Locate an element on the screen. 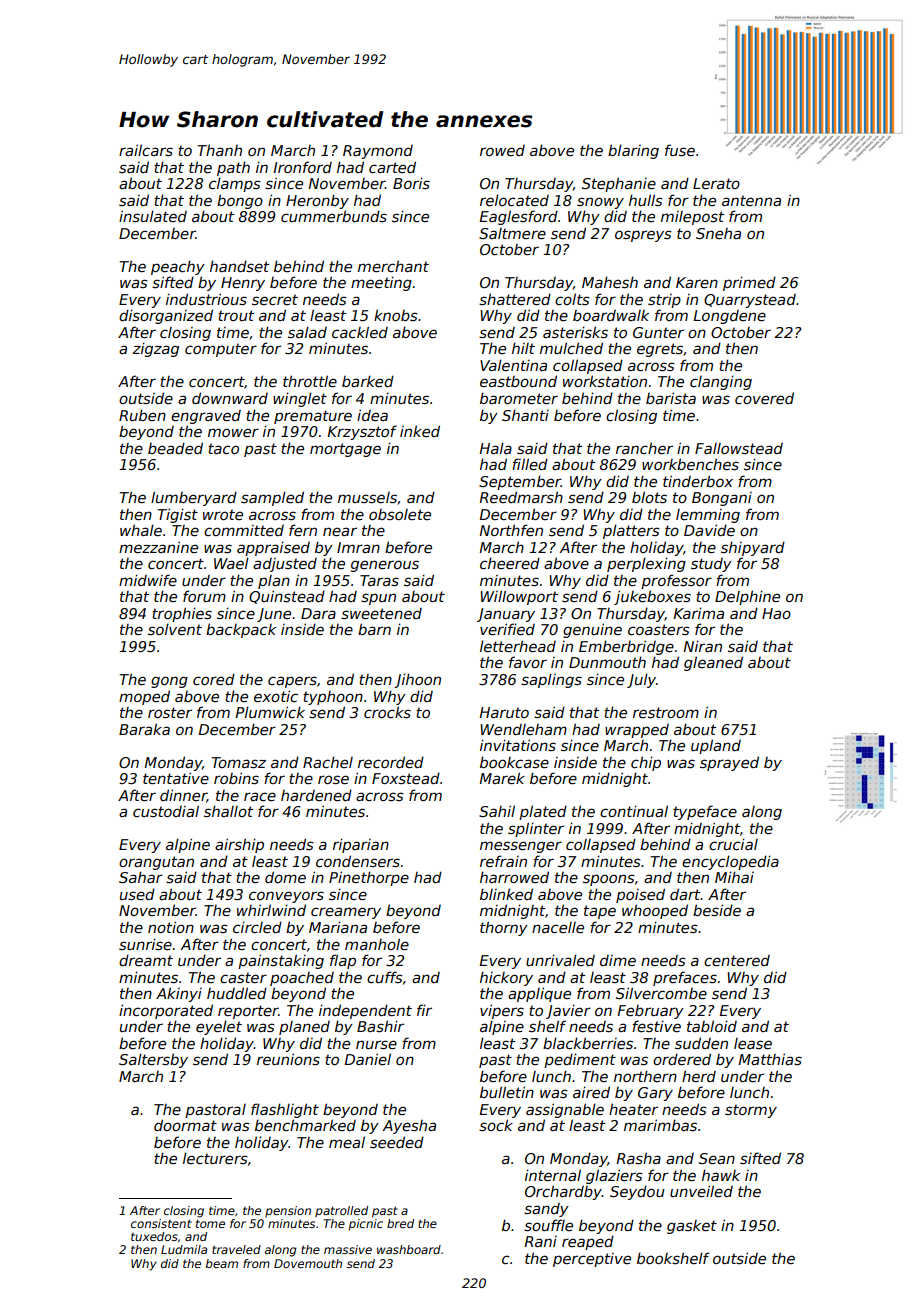 The image size is (924, 1308). trout is located at coordinates (236, 315).
